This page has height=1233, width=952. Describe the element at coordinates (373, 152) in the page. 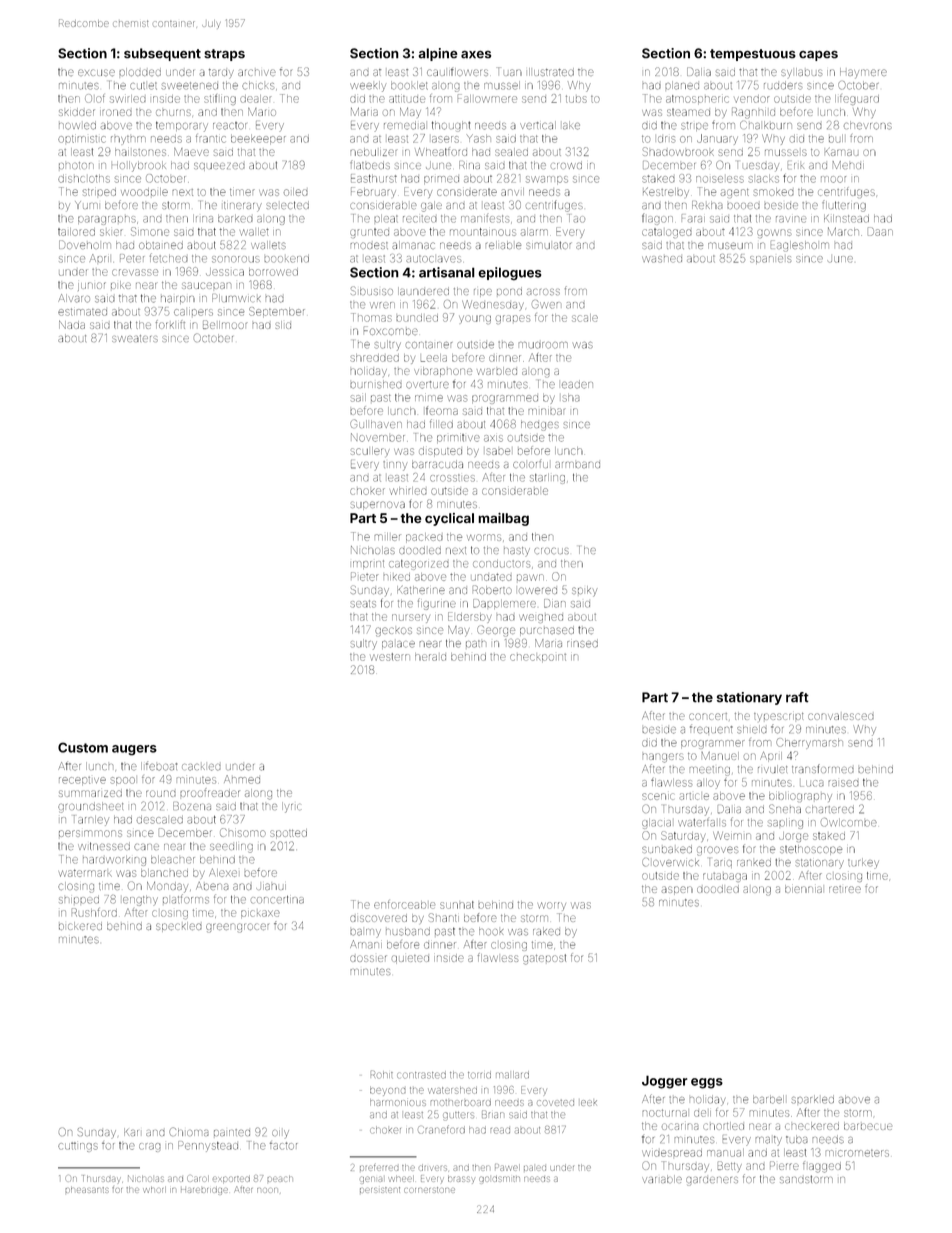

I see `nebulizer` at that location.
